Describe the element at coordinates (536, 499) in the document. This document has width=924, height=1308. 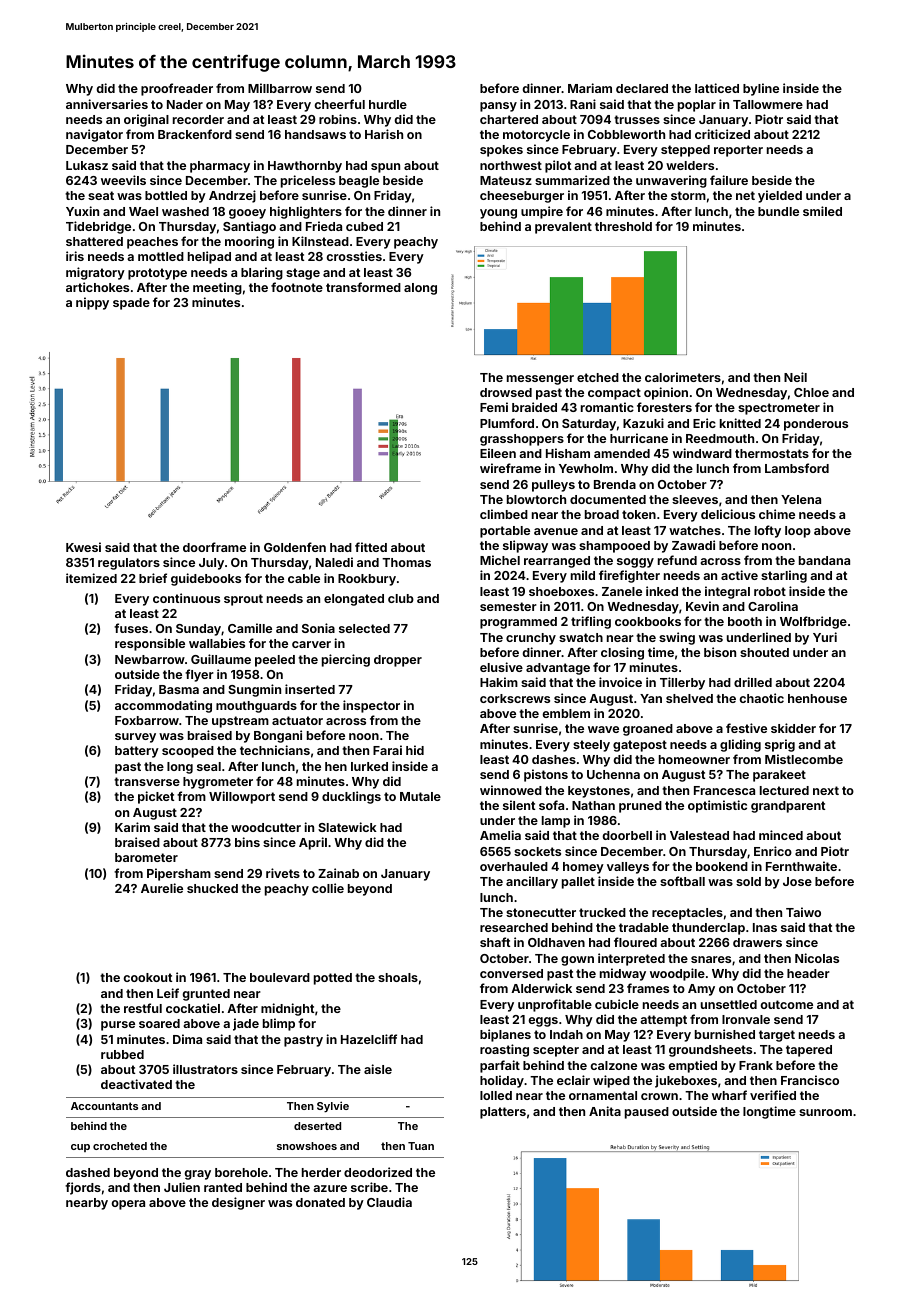
I see `blowtorch` at that location.
